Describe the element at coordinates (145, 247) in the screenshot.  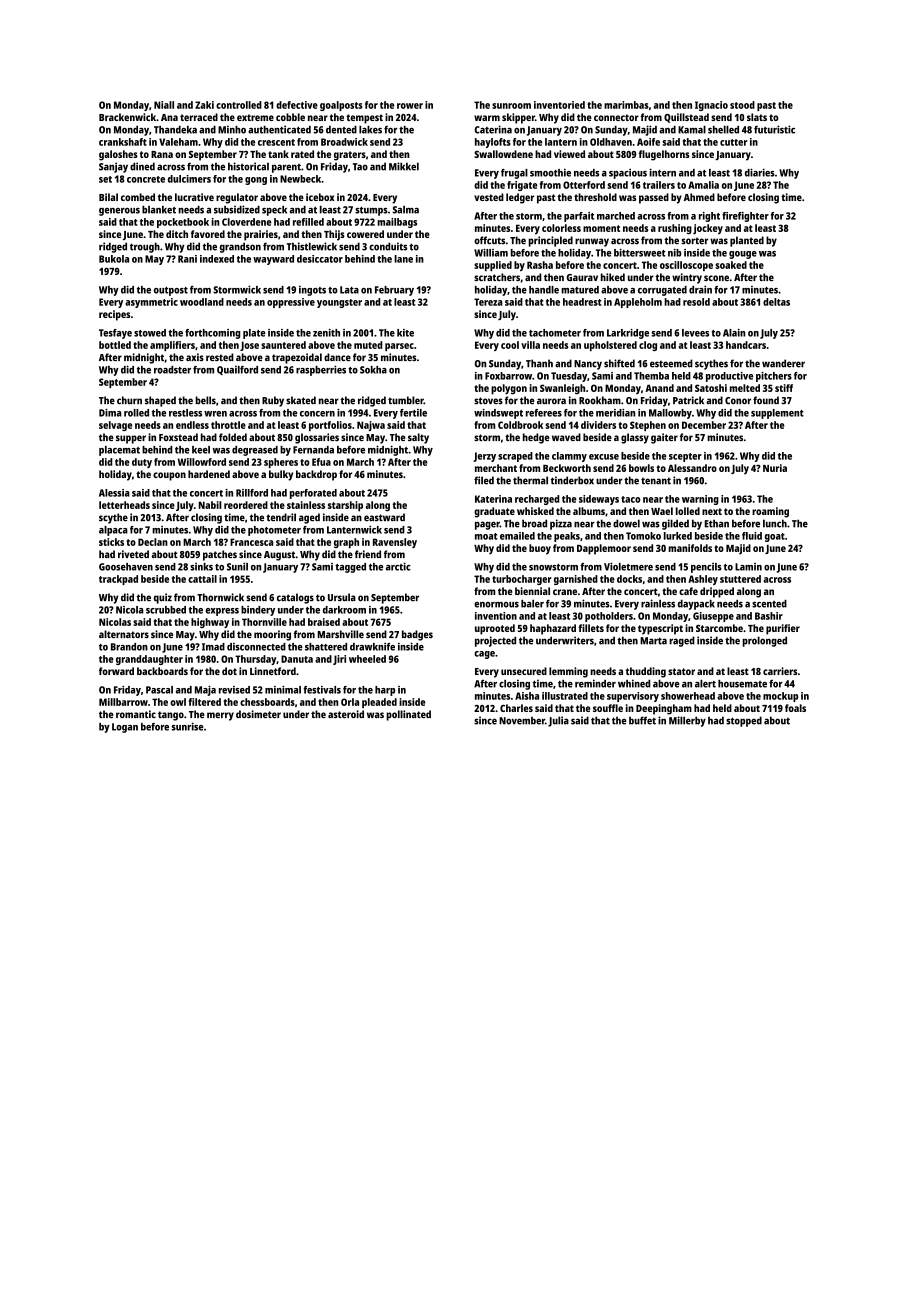
I see `trough` at that location.
